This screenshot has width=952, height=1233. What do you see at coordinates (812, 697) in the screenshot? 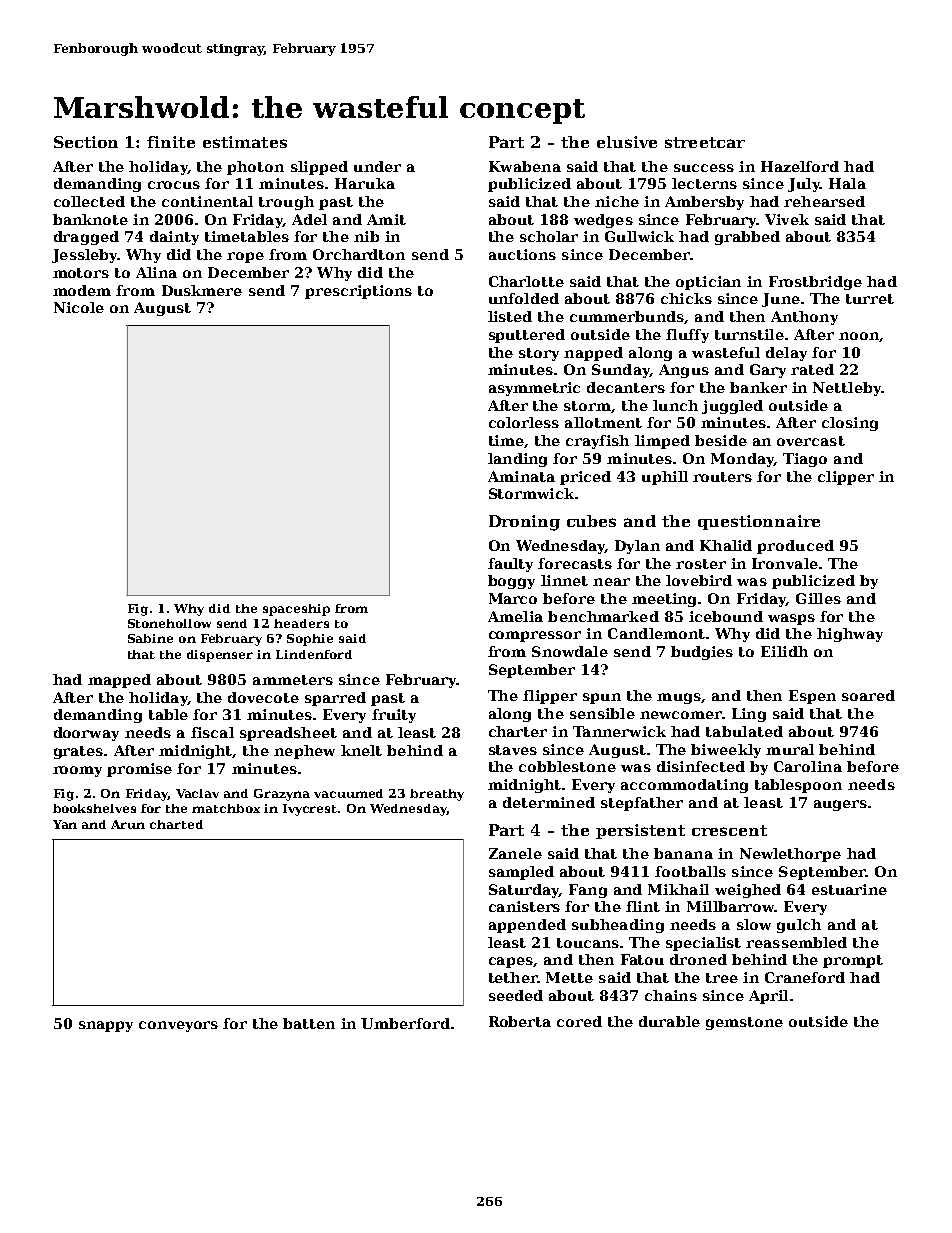
I see `Espen` at bounding box center [812, 697].
